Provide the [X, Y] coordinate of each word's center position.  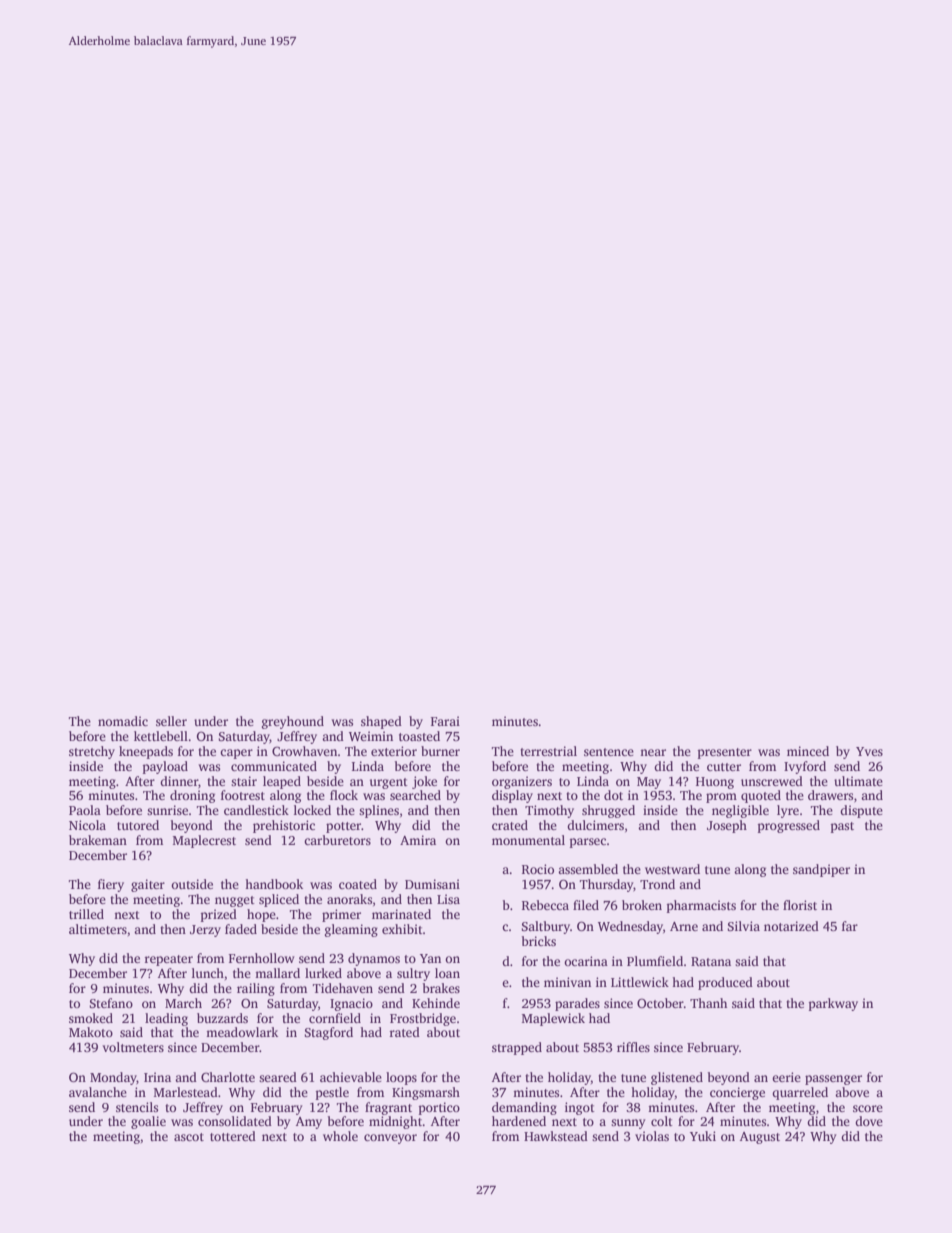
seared [278, 1077]
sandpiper [821, 870]
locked [312, 810]
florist [800, 905]
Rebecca [545, 905]
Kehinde [436, 1003]
